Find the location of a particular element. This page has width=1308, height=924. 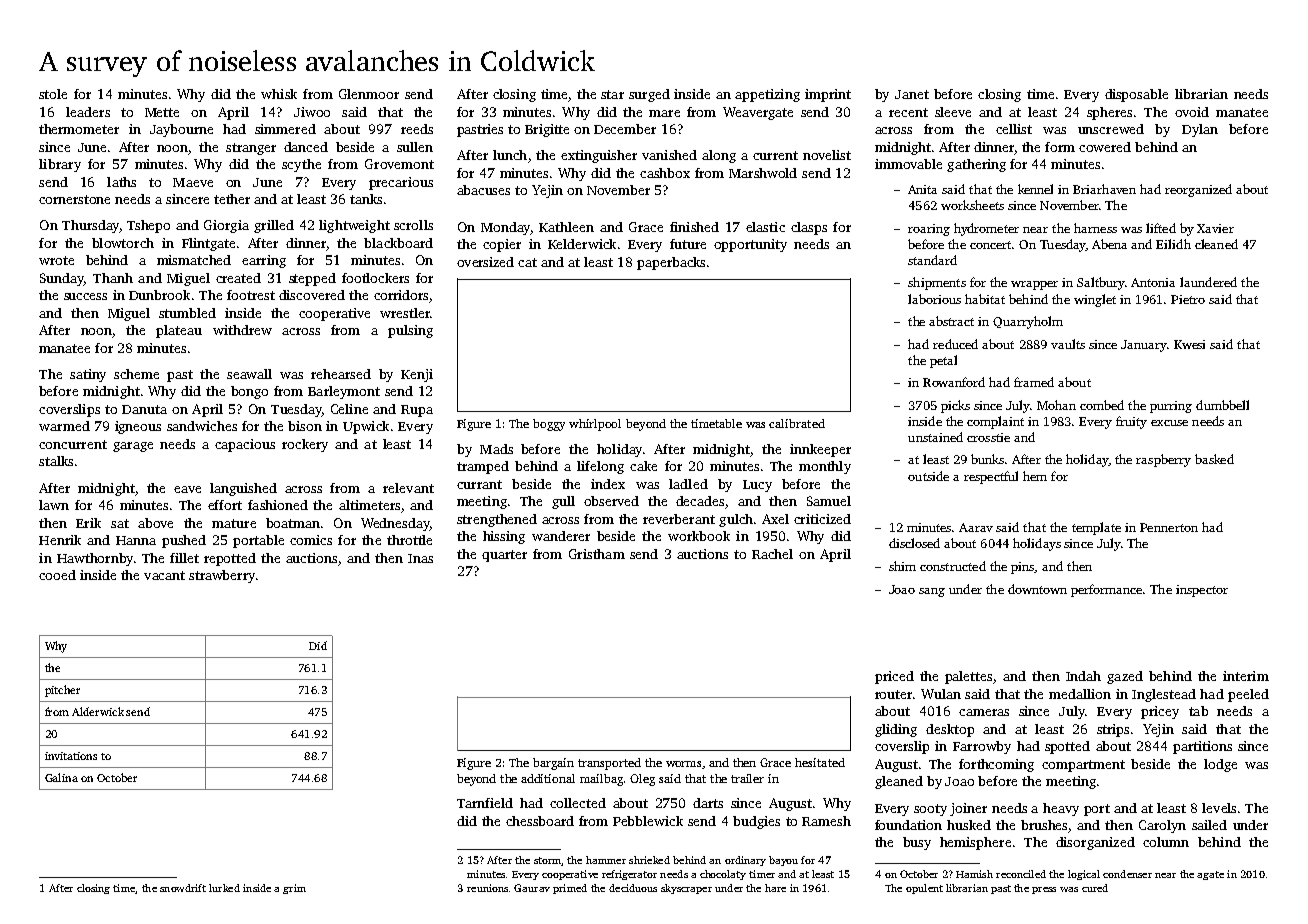

satiny is located at coordinates (88, 375).
